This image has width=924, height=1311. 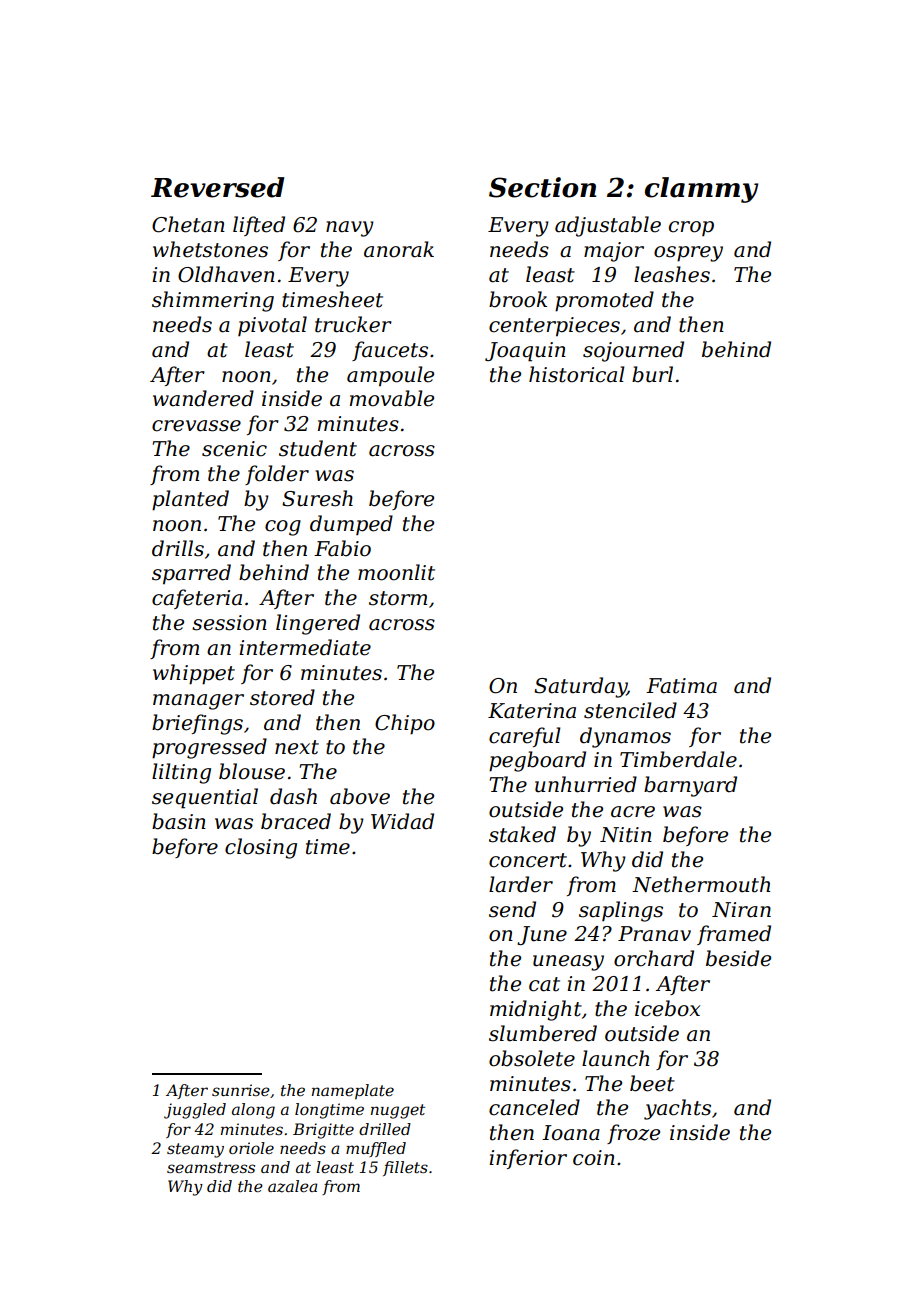 What do you see at coordinates (532, 711) in the image?
I see `Katerina` at bounding box center [532, 711].
